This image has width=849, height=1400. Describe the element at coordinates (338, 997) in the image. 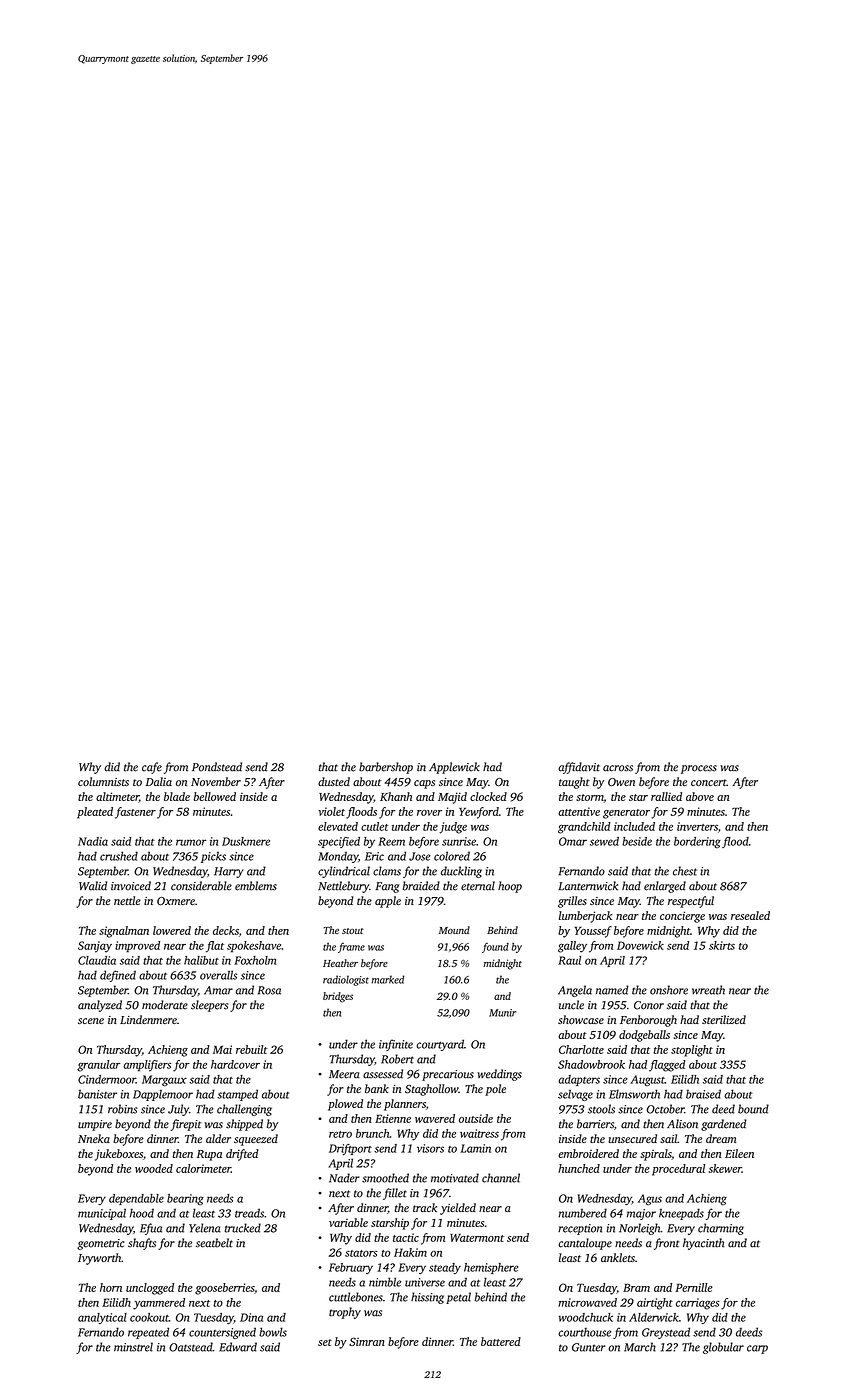

I see `bridges` at that location.
